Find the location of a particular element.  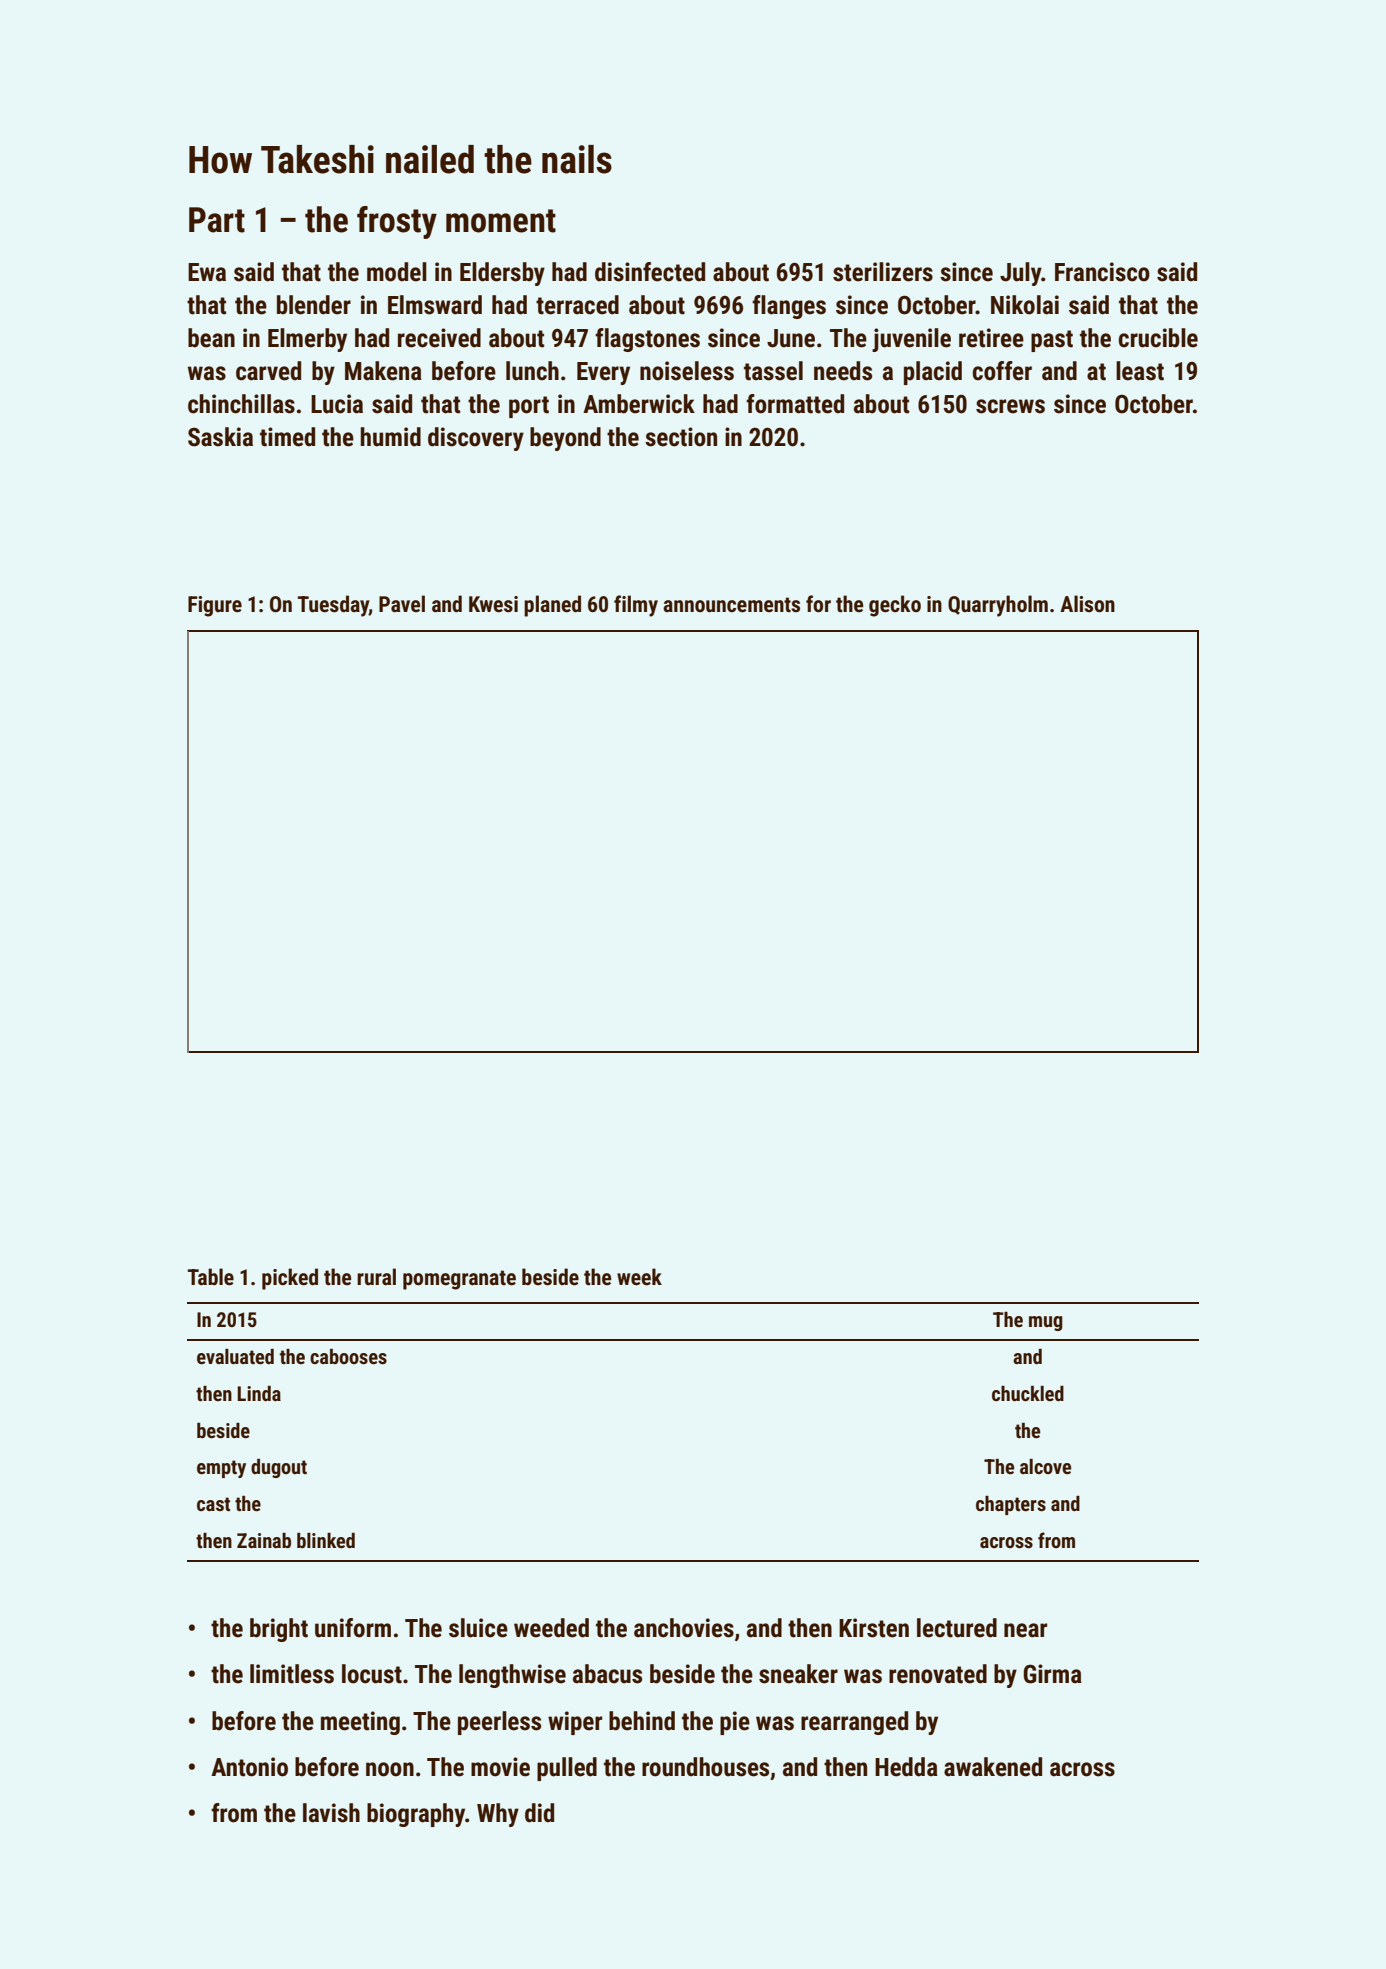

week is located at coordinates (639, 1277).
